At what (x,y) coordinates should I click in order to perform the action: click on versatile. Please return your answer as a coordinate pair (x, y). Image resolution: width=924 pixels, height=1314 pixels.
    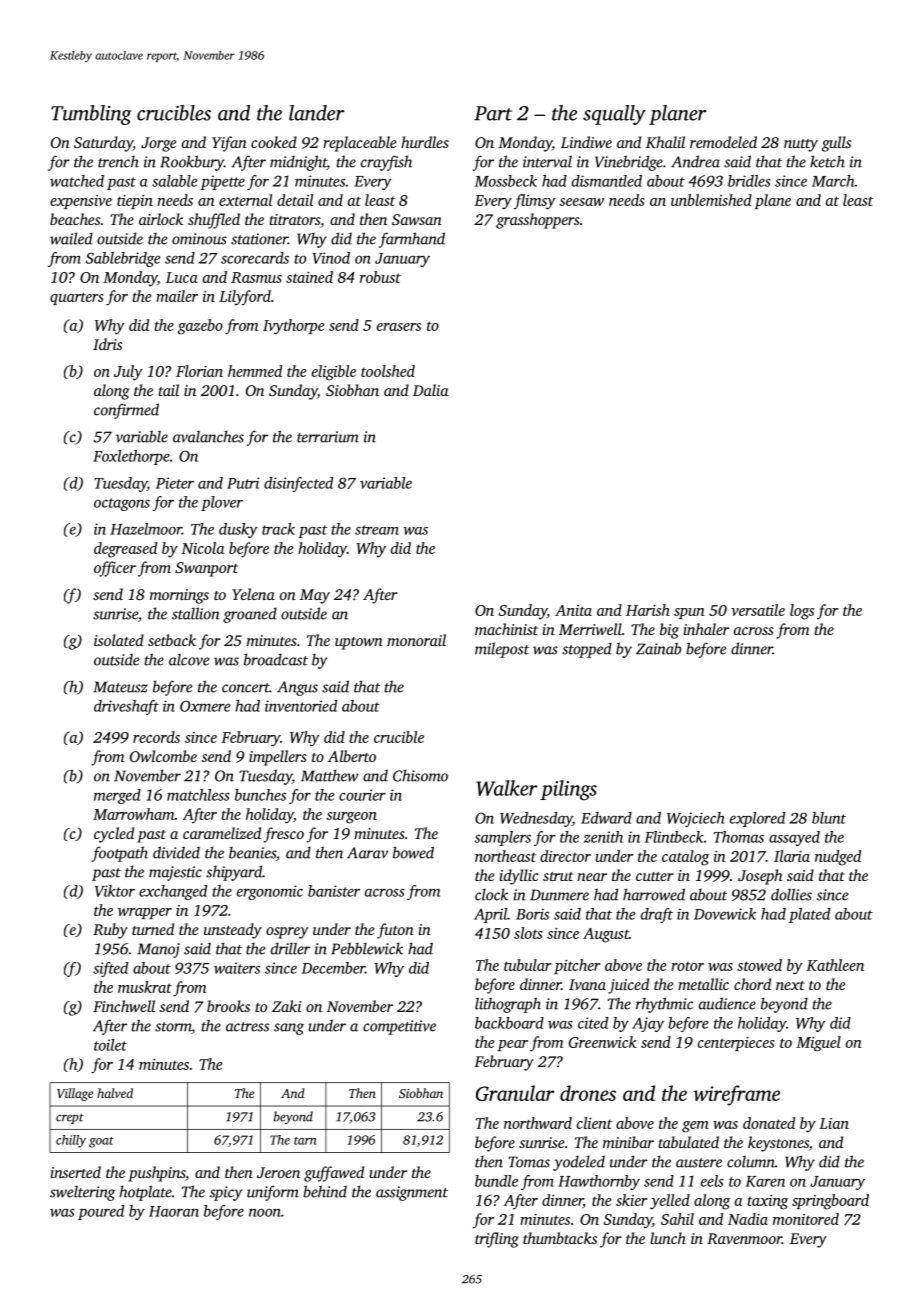
    Looking at the image, I should click on (758, 610).
